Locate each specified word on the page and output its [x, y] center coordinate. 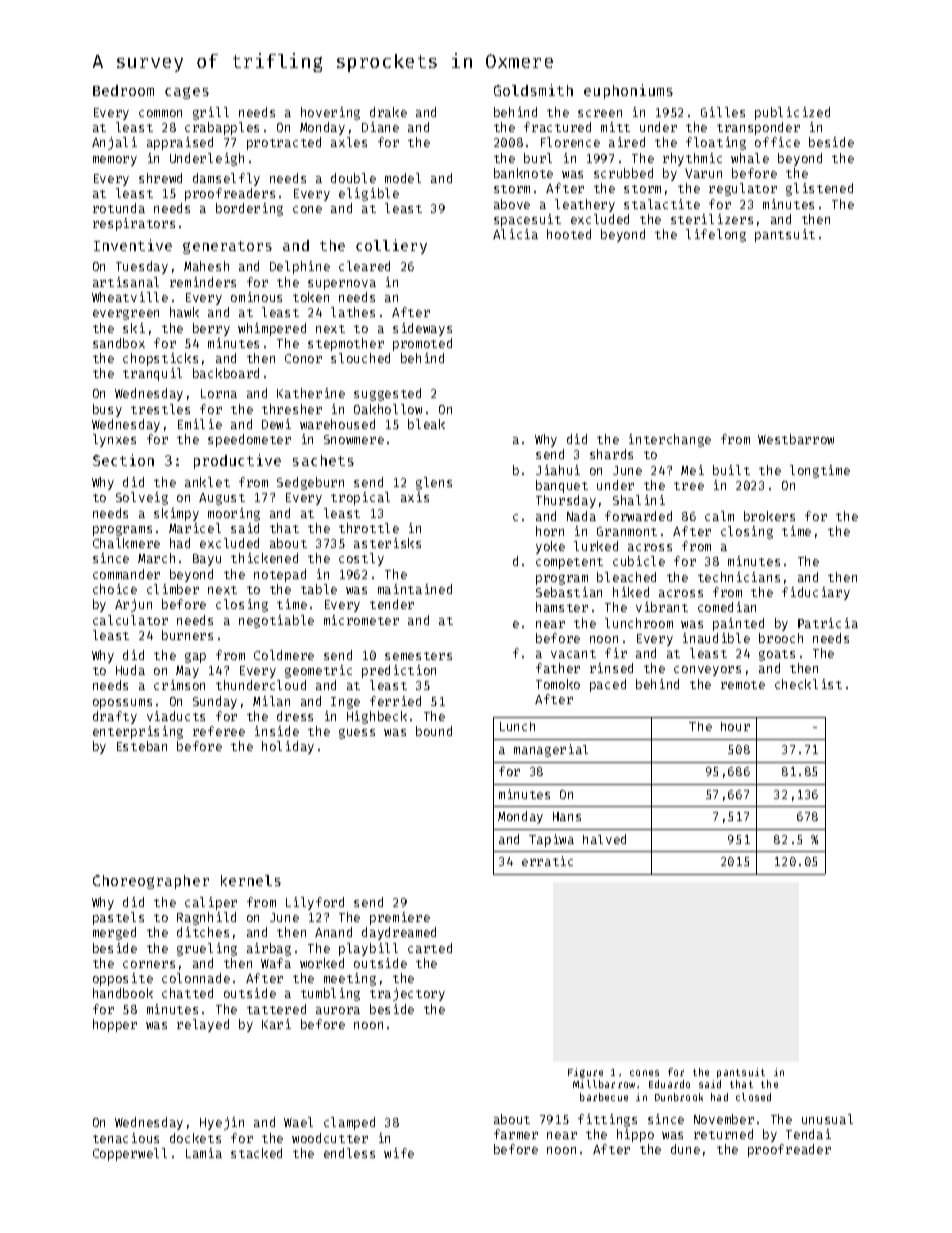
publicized [792, 113]
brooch [781, 638]
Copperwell [130, 1154]
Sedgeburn [310, 483]
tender [392, 604]
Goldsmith [533, 90]
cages [187, 93]
